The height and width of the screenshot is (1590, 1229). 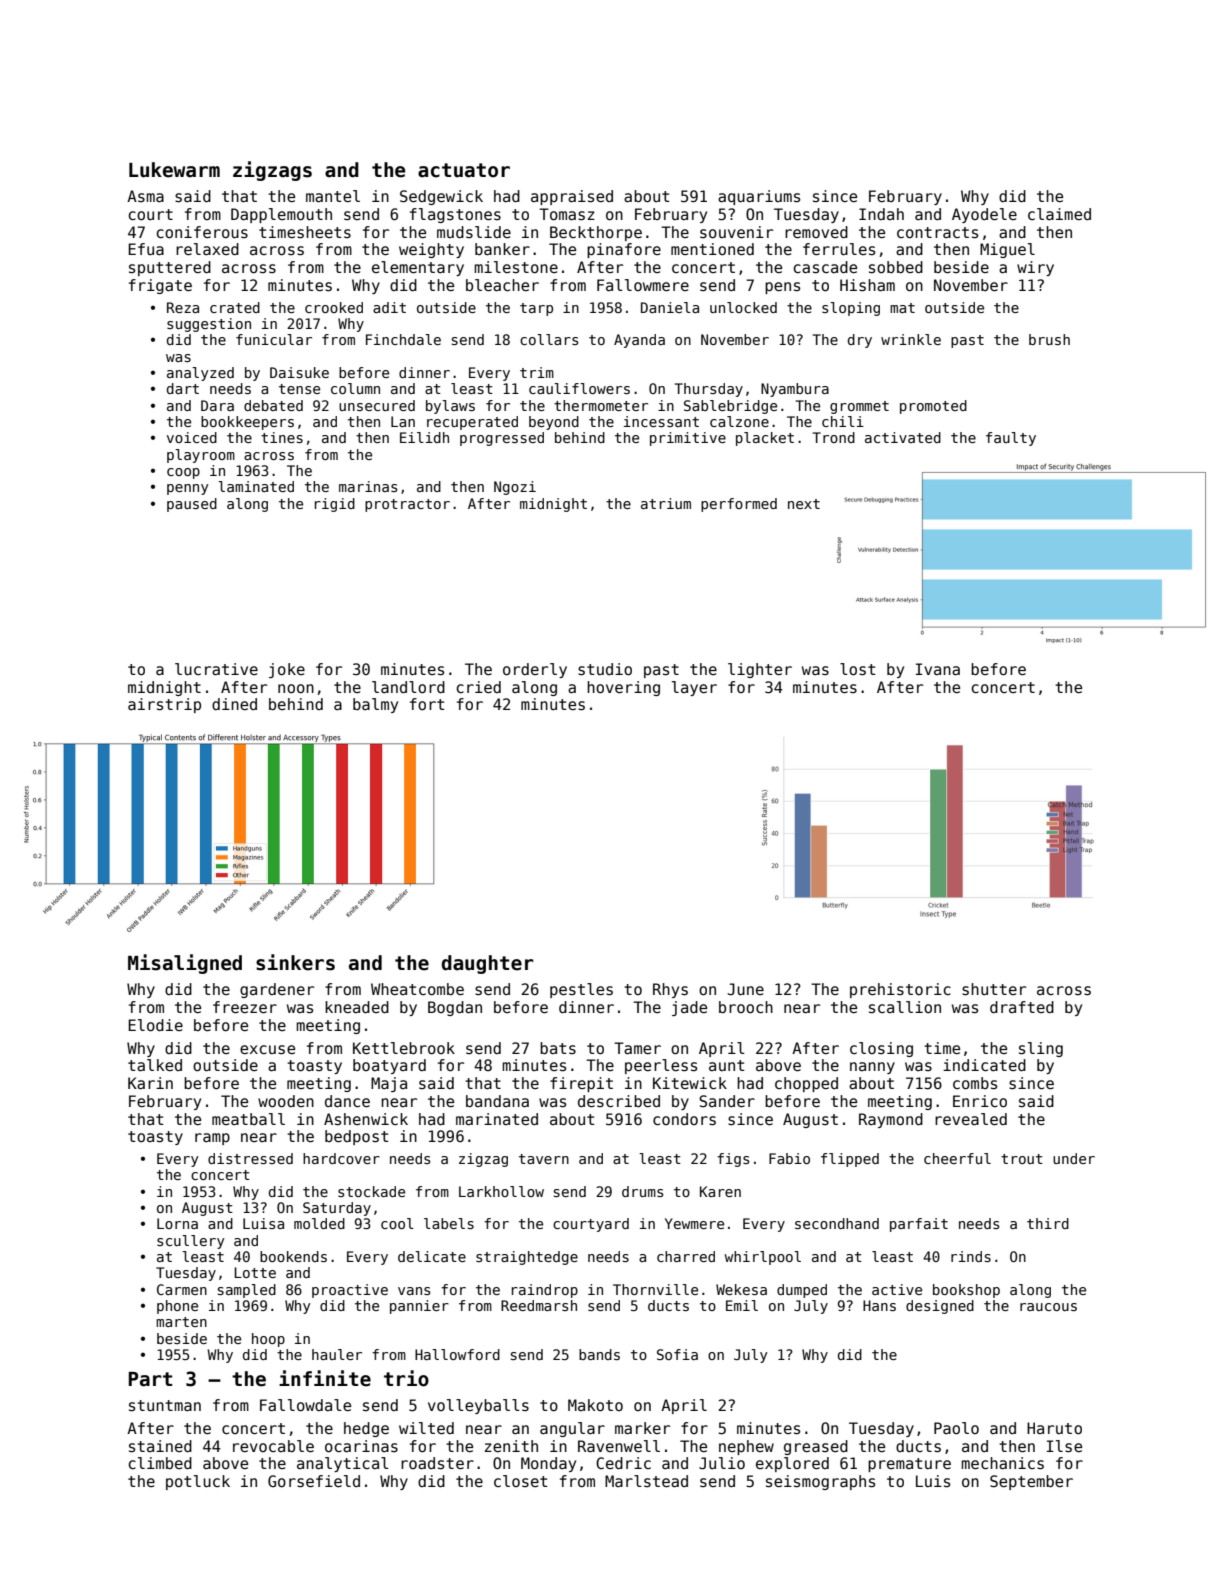 I want to click on hovering, so click(x=623, y=688).
